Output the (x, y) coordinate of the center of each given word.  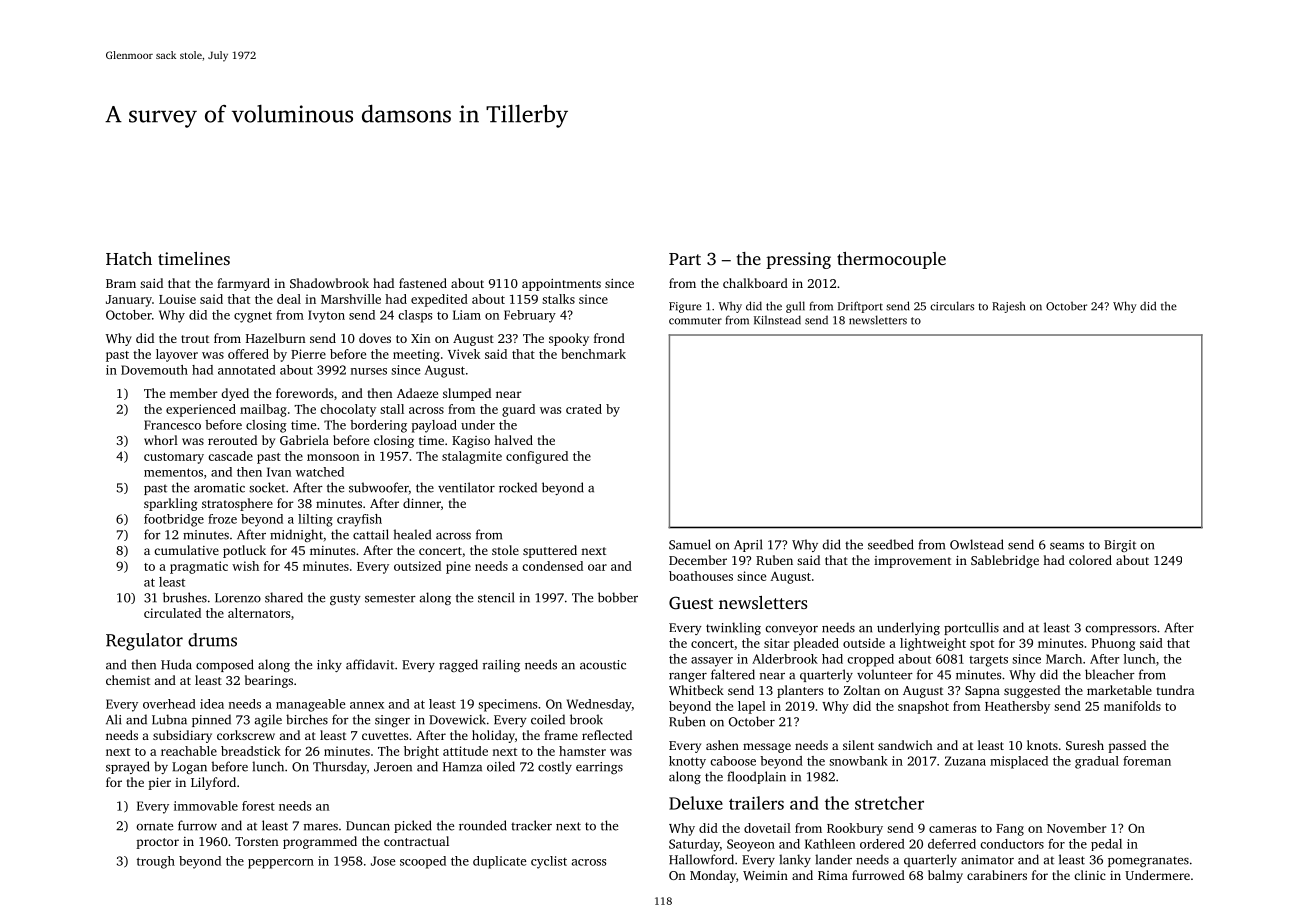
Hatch (129, 258)
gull (795, 307)
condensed (552, 566)
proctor (157, 843)
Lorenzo (238, 598)
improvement (912, 562)
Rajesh (1008, 307)
